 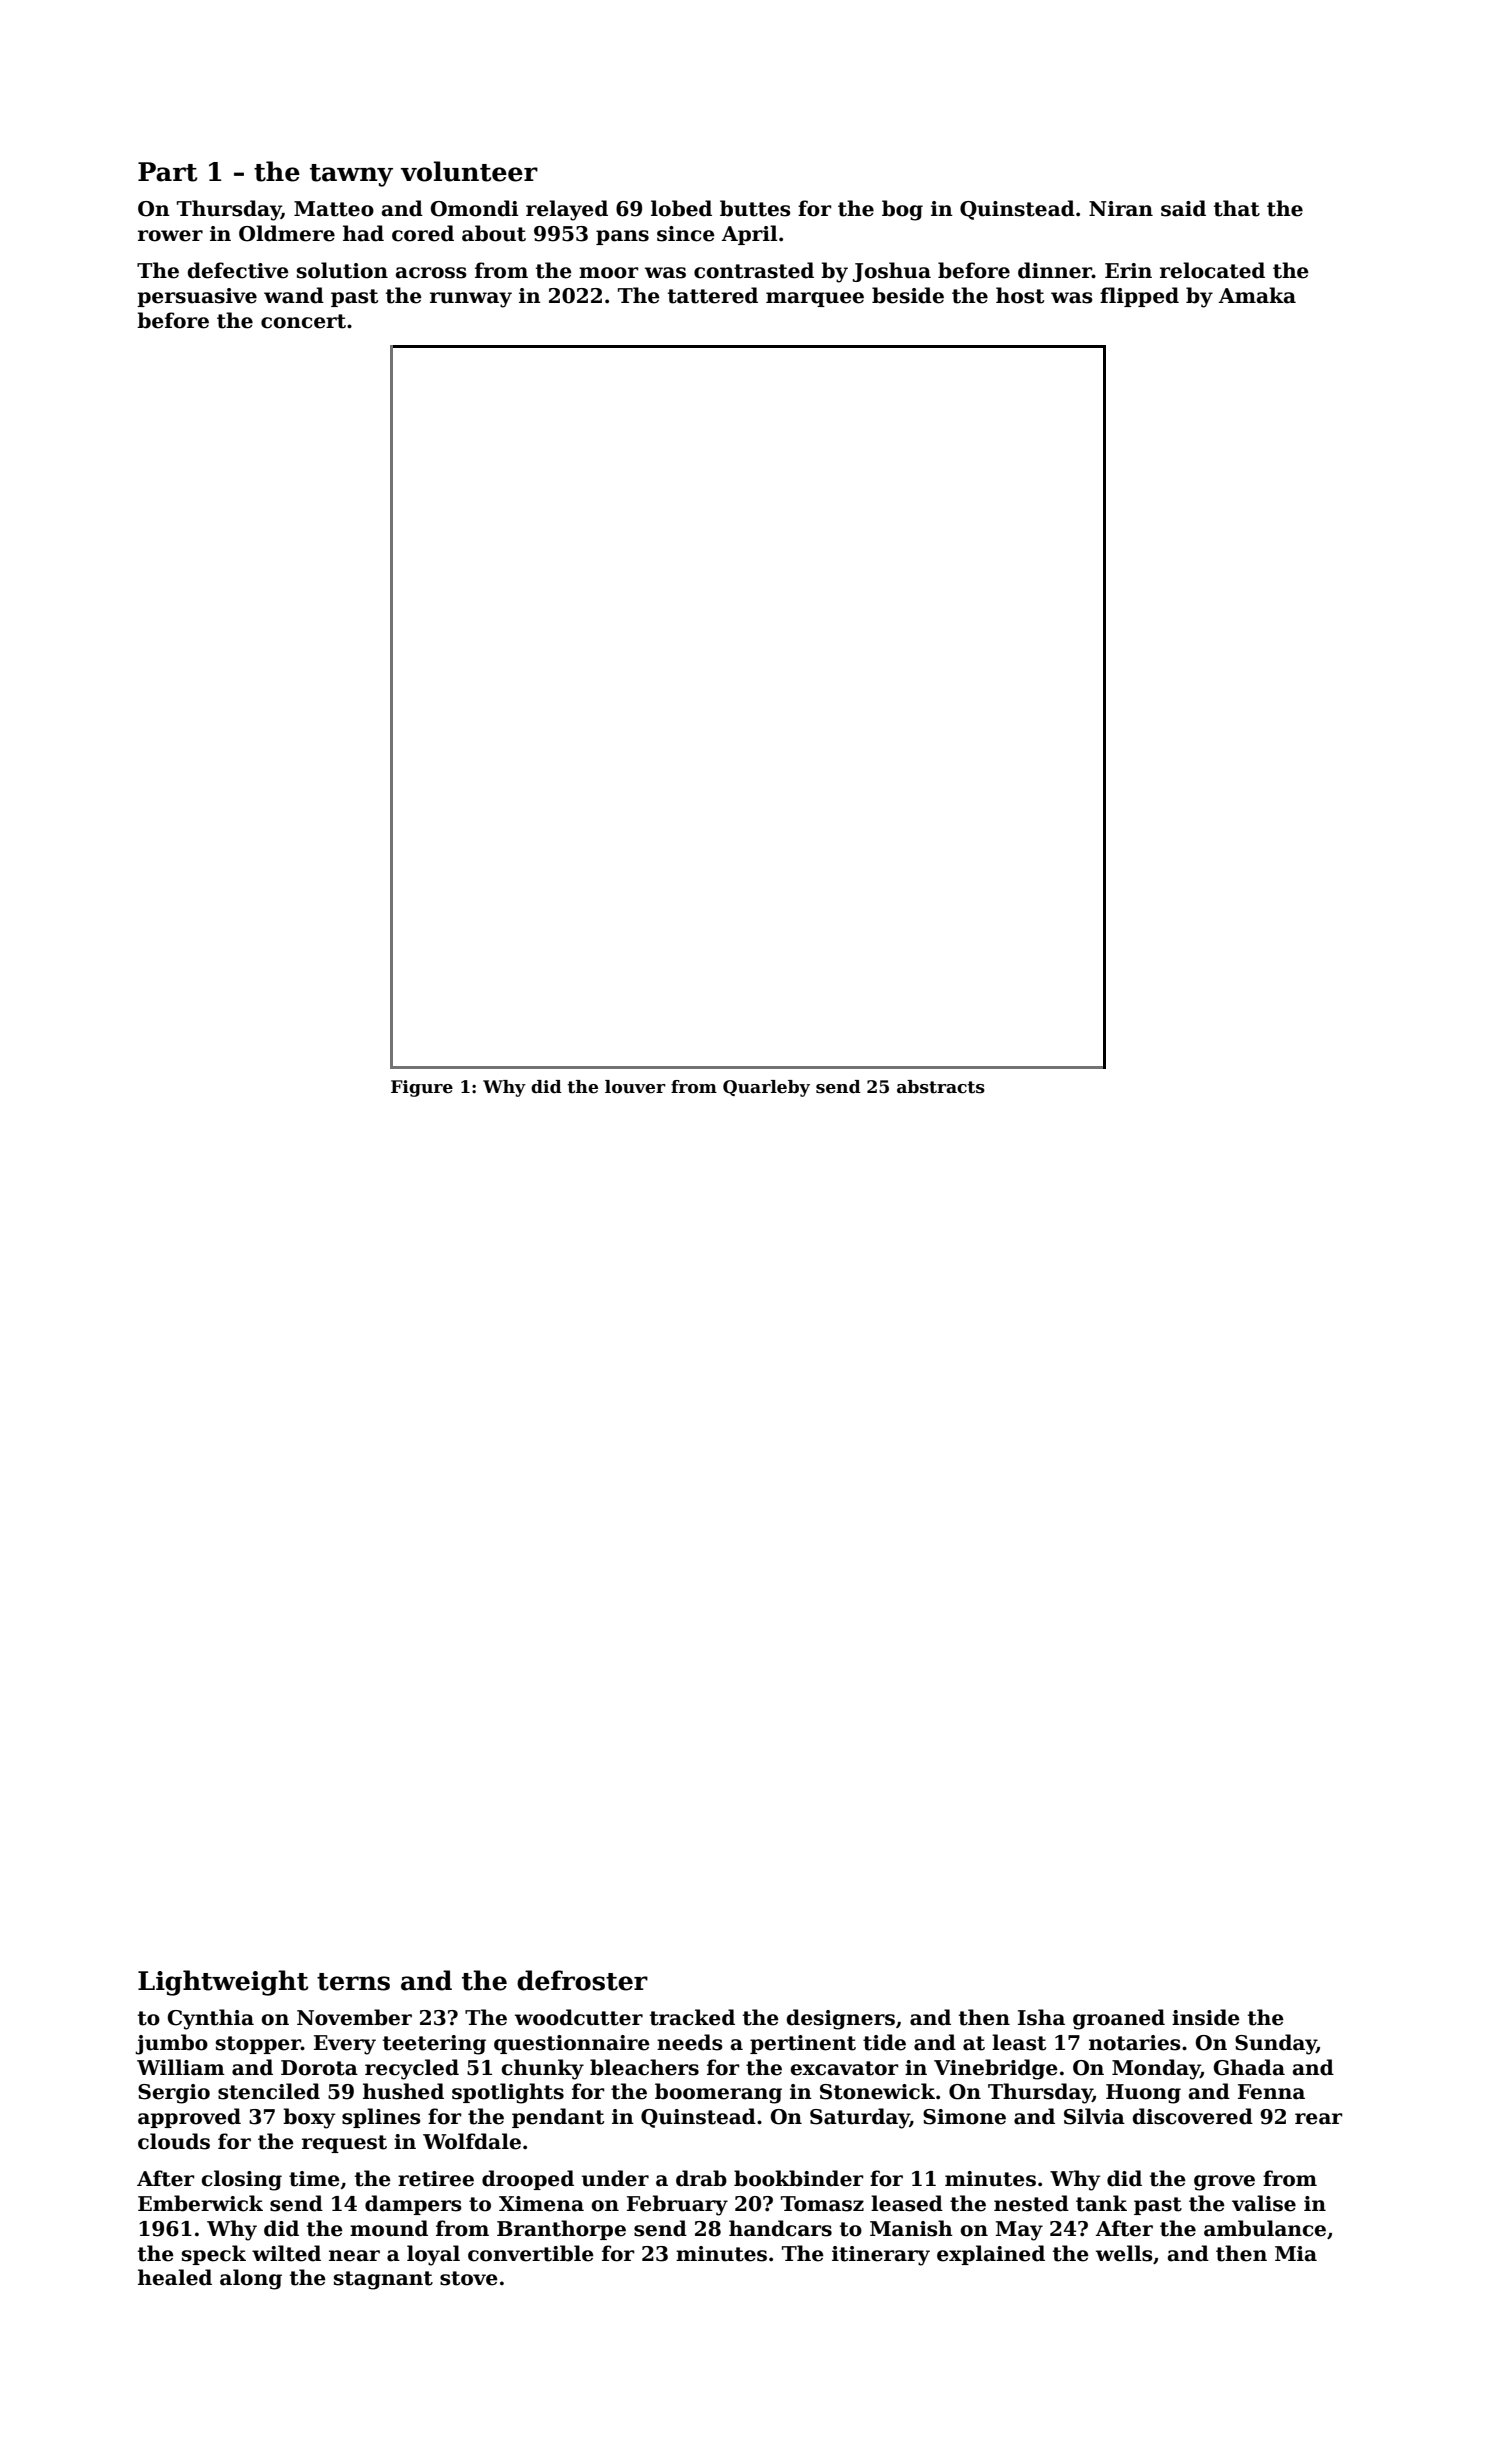 I want to click on Quarleby, so click(x=766, y=1088).
